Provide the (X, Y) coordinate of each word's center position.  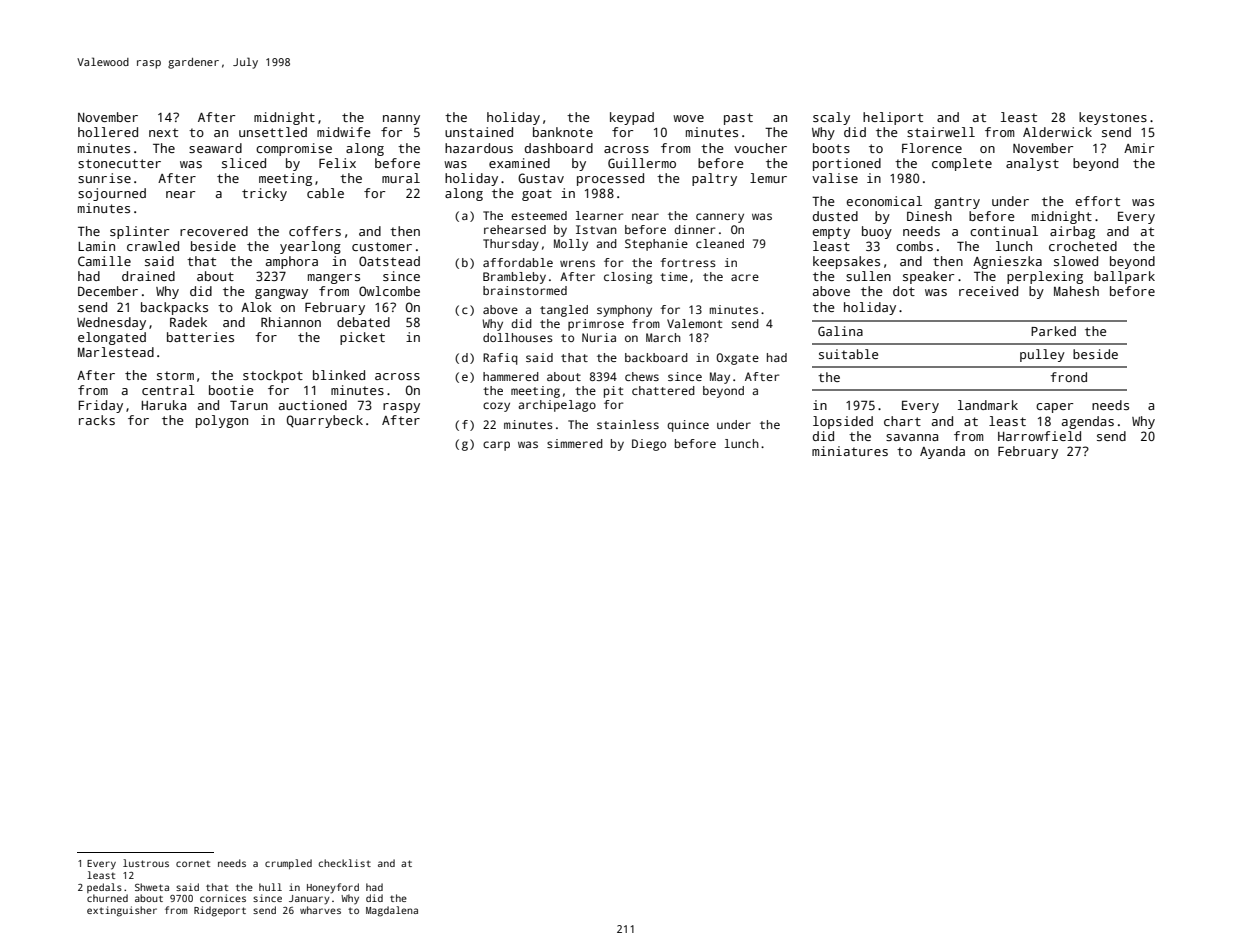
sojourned (112, 194)
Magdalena (392, 911)
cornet (193, 863)
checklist (344, 863)
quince (688, 426)
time (674, 276)
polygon (222, 421)
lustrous (146, 863)
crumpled (288, 864)
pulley (1042, 355)
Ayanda (942, 452)
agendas (1088, 422)
